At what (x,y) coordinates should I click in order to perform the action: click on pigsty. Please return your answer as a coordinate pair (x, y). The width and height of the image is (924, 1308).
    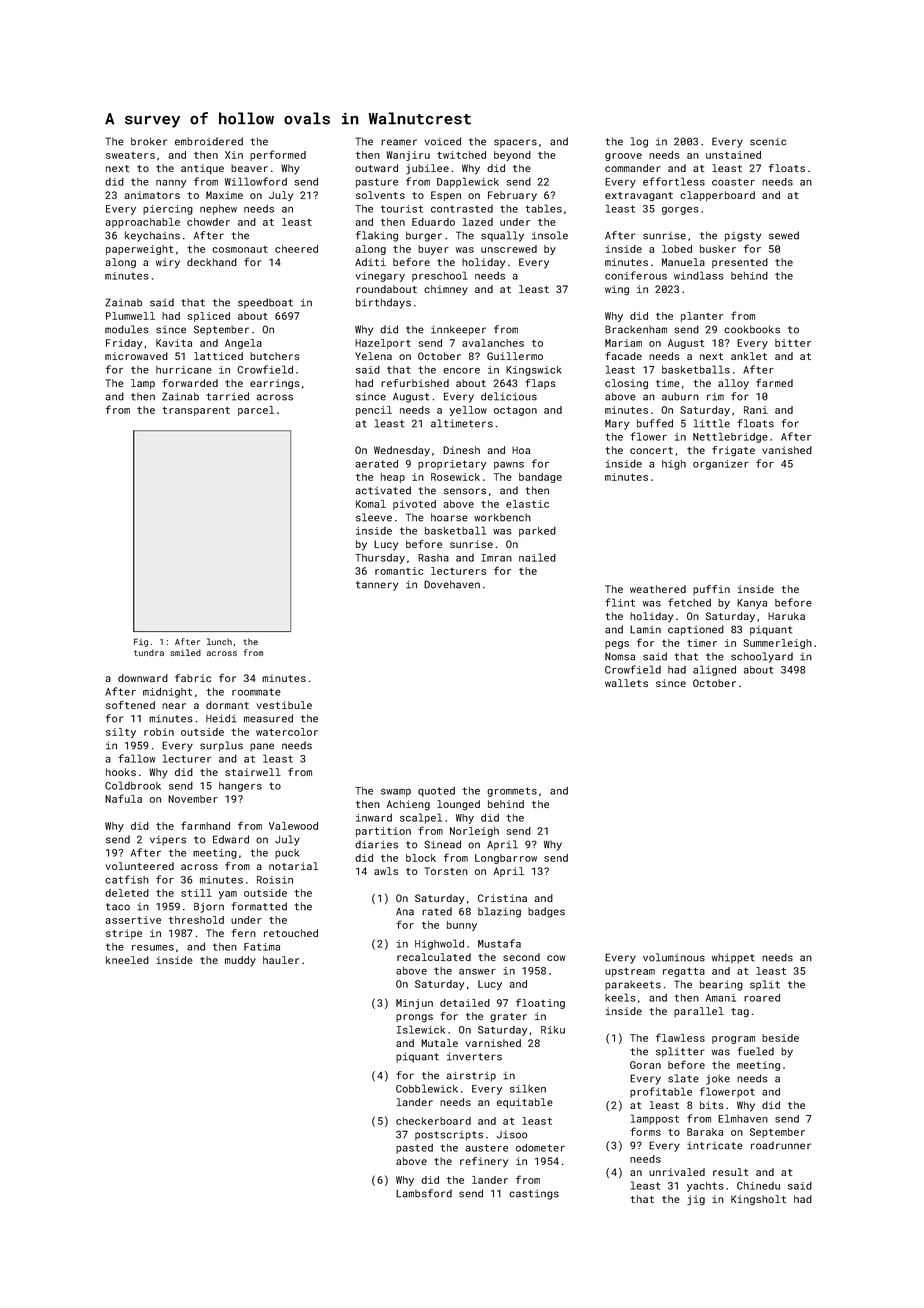
    Looking at the image, I should click on (743, 237).
